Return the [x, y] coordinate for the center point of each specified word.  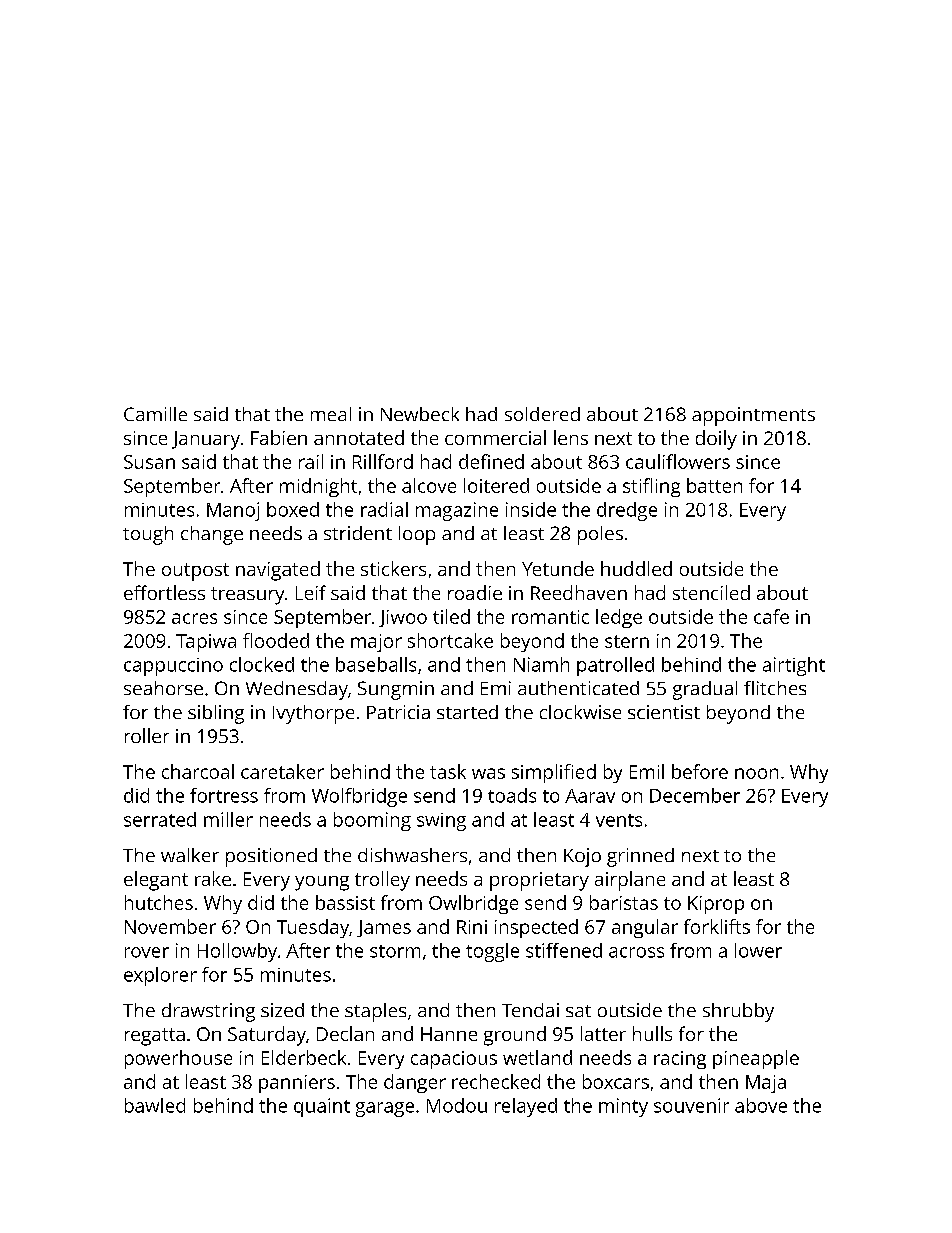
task [448, 771]
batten [714, 485]
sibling [216, 714]
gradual [705, 690]
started [467, 712]
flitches [775, 688]
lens [571, 437]
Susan [149, 462]
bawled [155, 1105]
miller [228, 819]
